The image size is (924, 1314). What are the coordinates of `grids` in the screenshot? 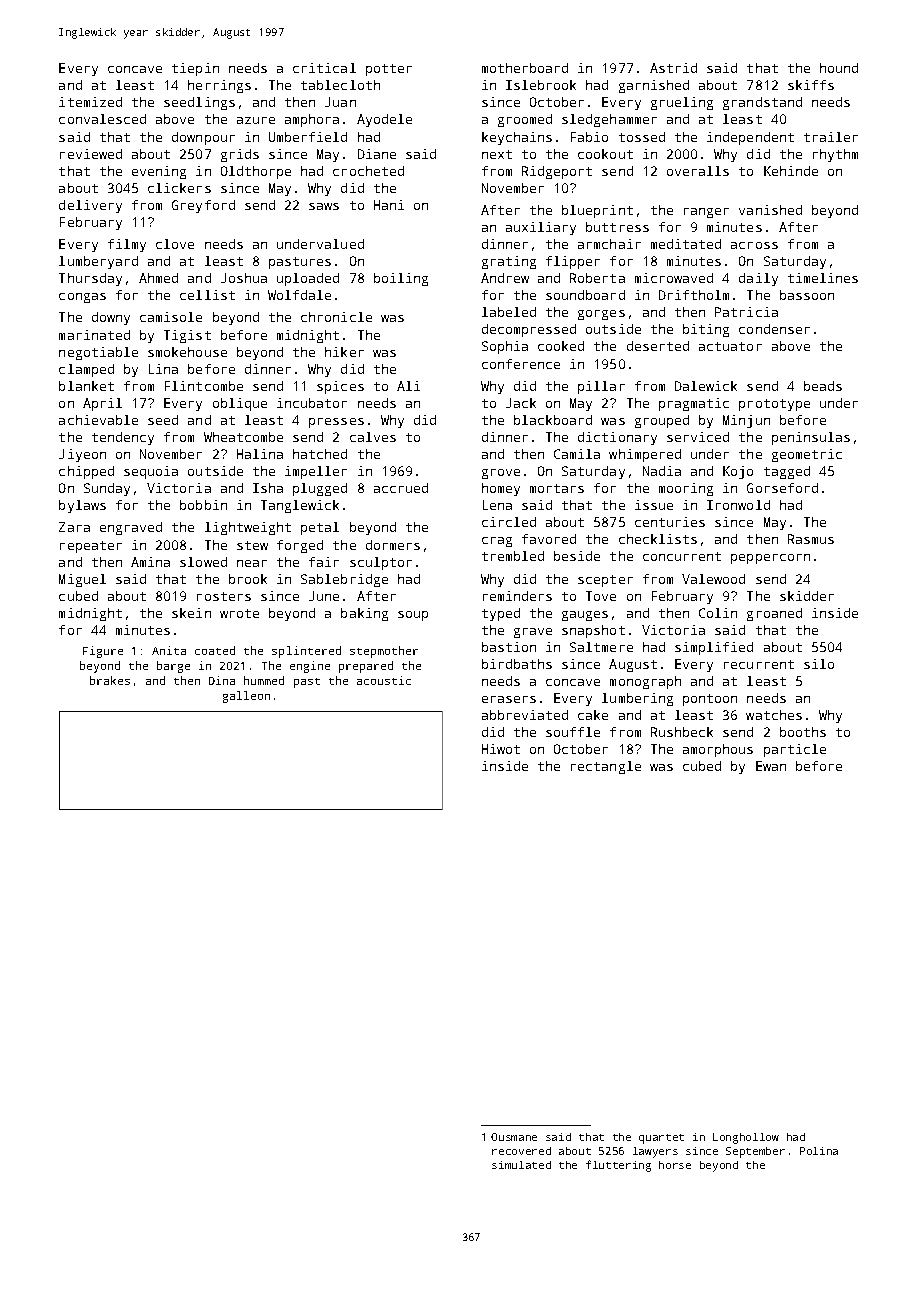 It's located at (240, 155).
